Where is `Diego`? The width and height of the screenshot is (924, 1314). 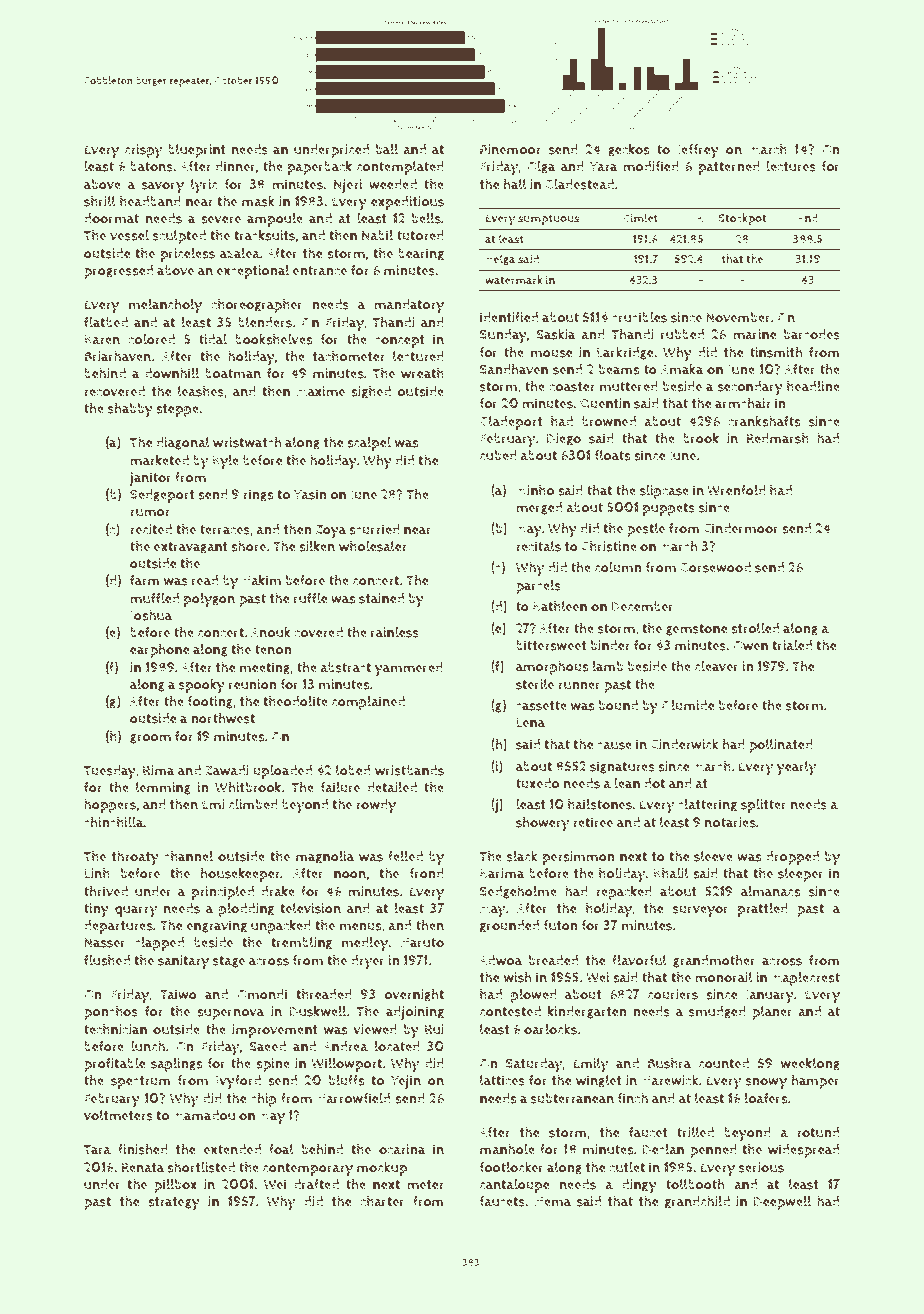 Diego is located at coordinates (564, 439).
